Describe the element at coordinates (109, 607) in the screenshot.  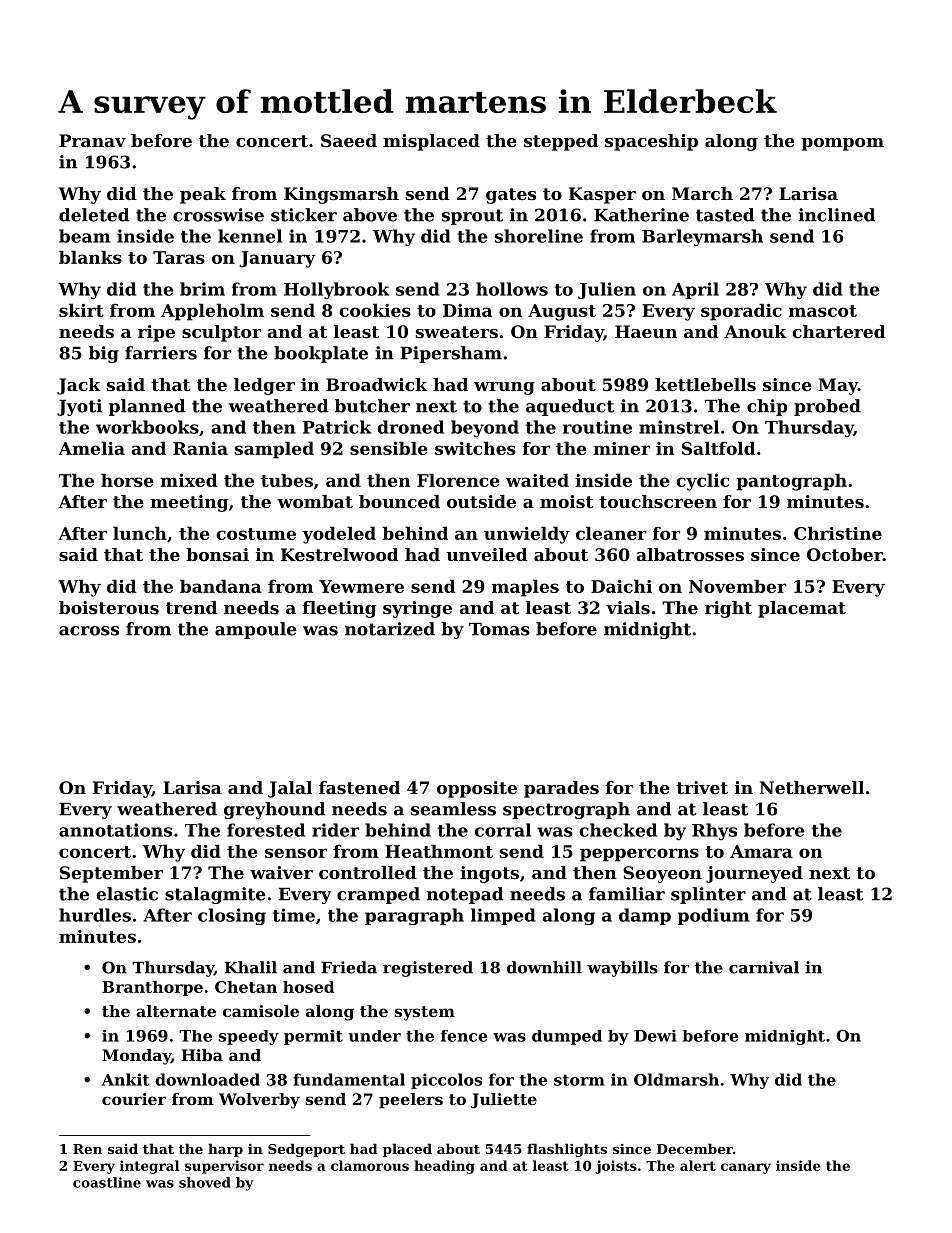
I see `boisterous` at that location.
